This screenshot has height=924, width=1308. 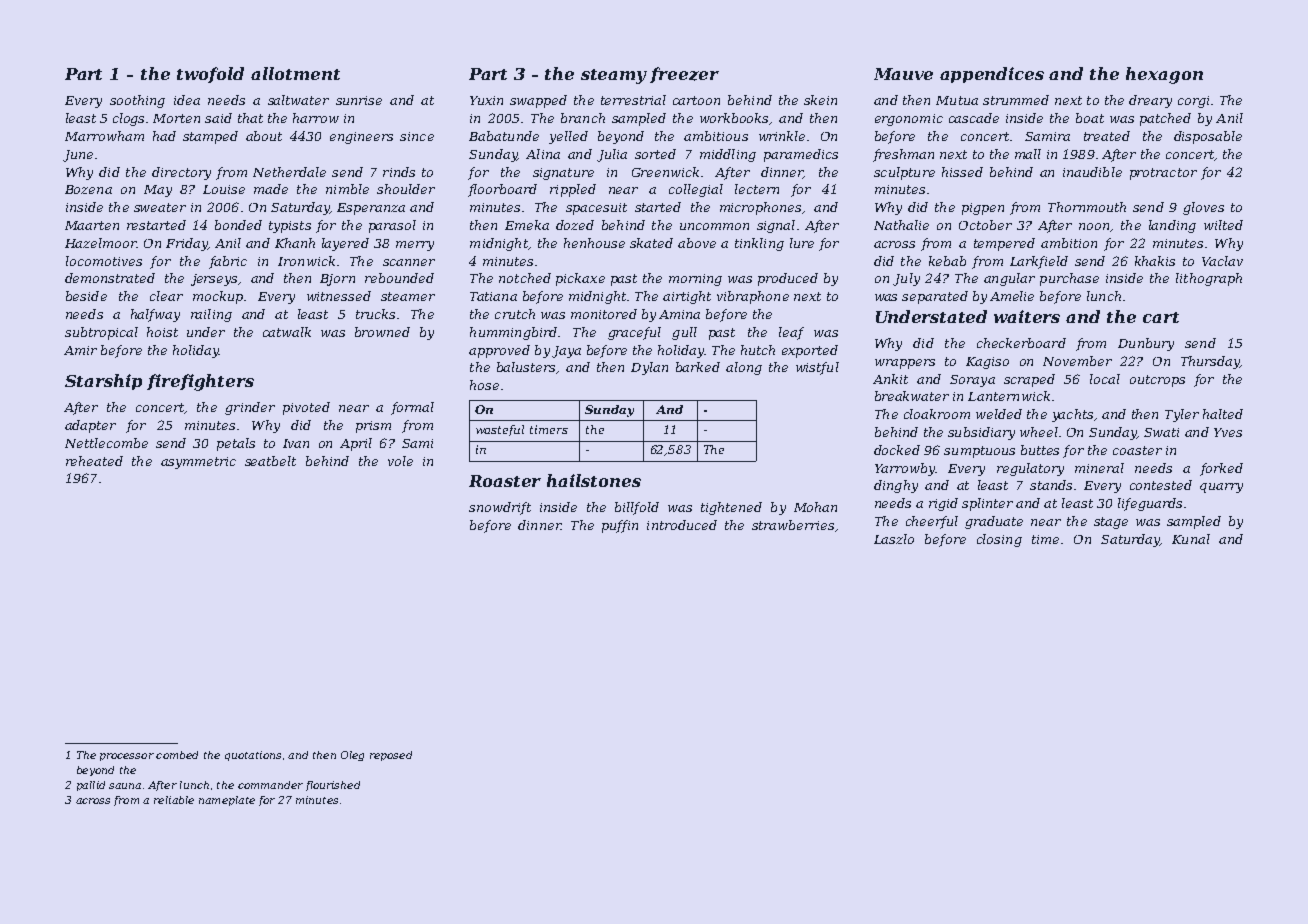 What do you see at coordinates (684, 75) in the screenshot?
I see `freezer` at bounding box center [684, 75].
